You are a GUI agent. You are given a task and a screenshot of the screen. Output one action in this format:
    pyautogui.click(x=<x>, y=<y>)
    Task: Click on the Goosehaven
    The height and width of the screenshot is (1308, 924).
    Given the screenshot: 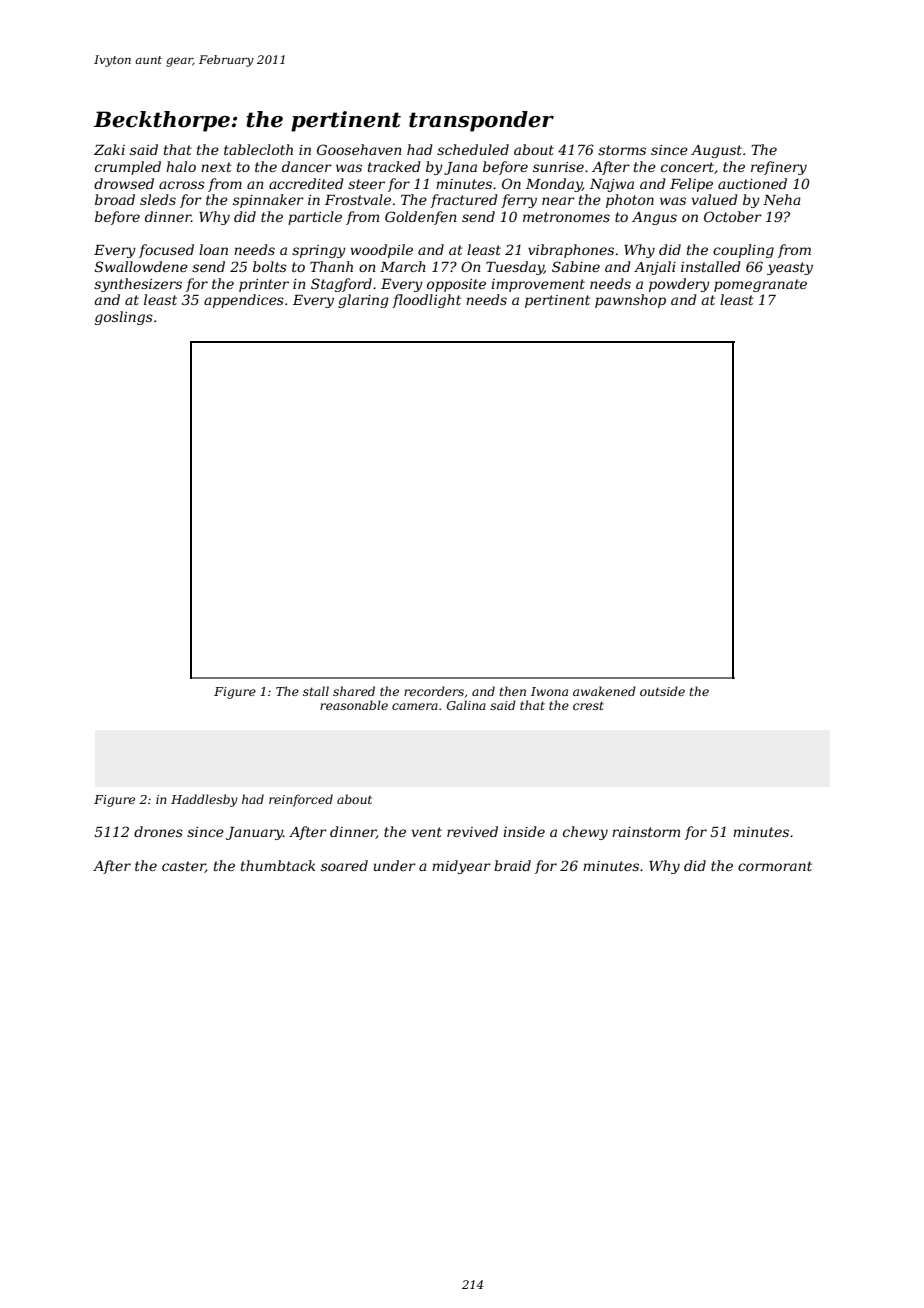 What is the action you would take?
    pyautogui.click(x=359, y=149)
